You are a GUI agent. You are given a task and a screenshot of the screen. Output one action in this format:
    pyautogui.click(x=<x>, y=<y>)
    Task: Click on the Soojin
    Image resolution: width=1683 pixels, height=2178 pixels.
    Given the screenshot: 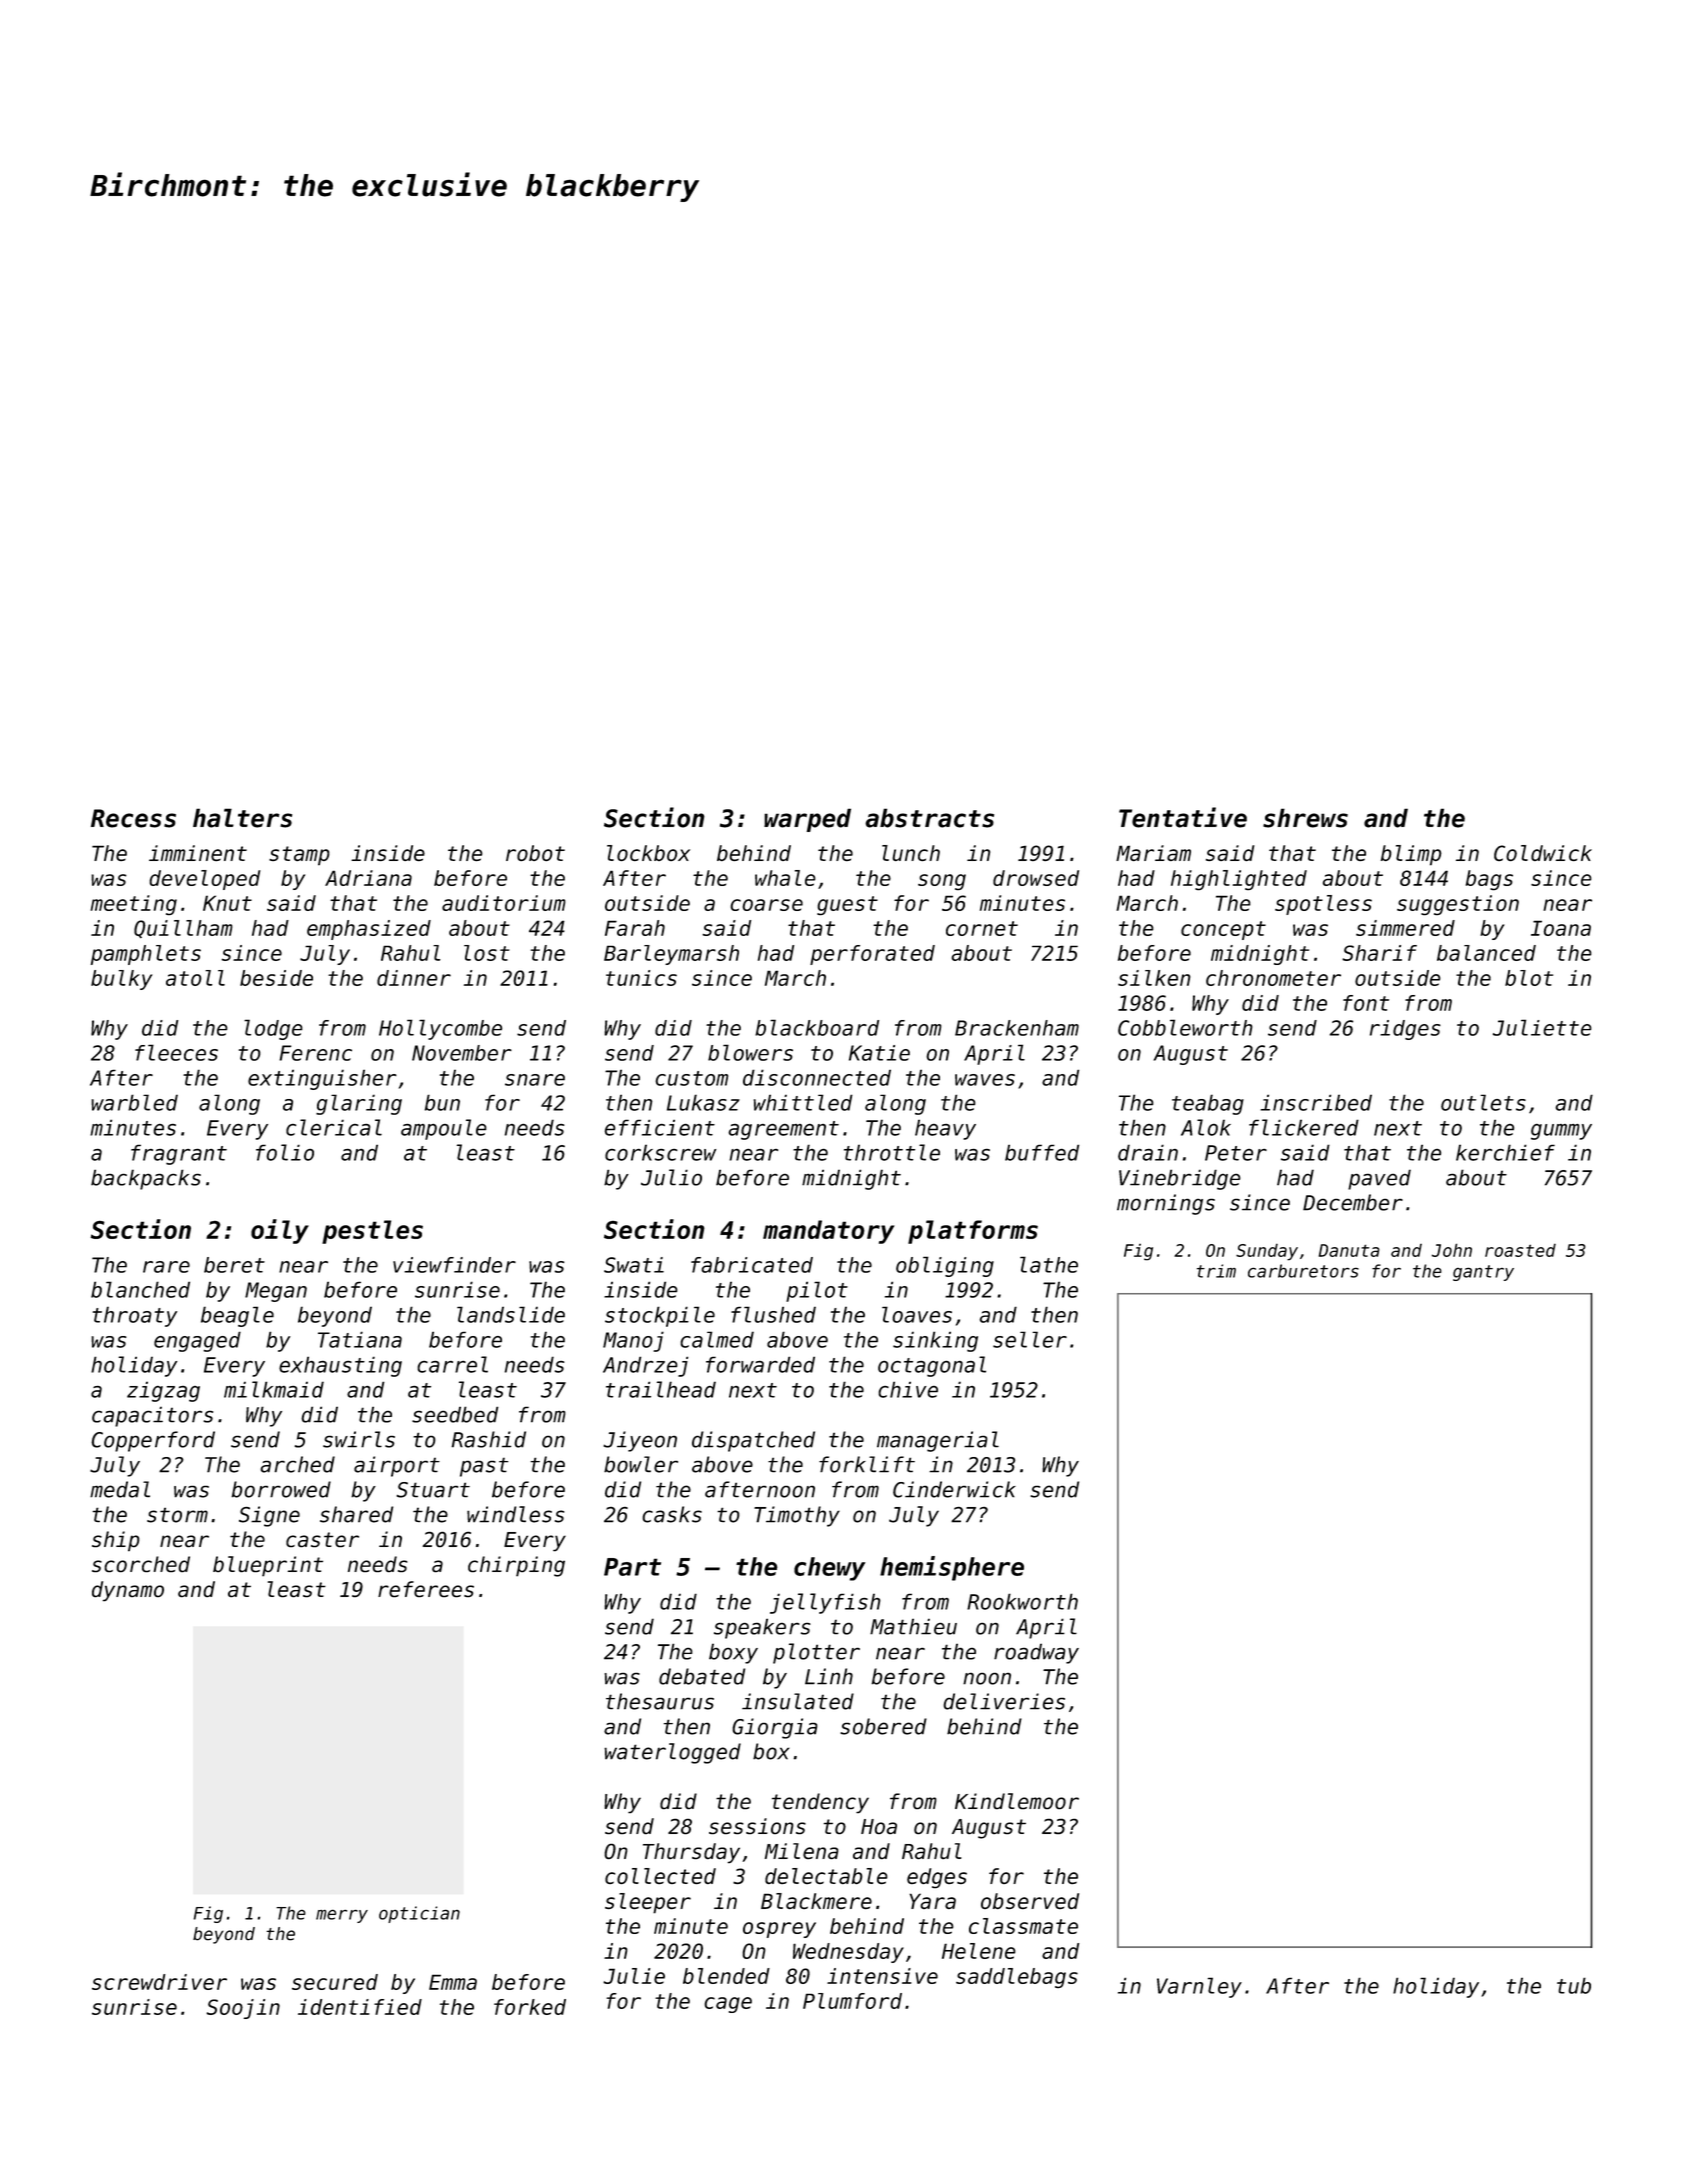 What is the action you would take?
    pyautogui.click(x=243, y=2009)
